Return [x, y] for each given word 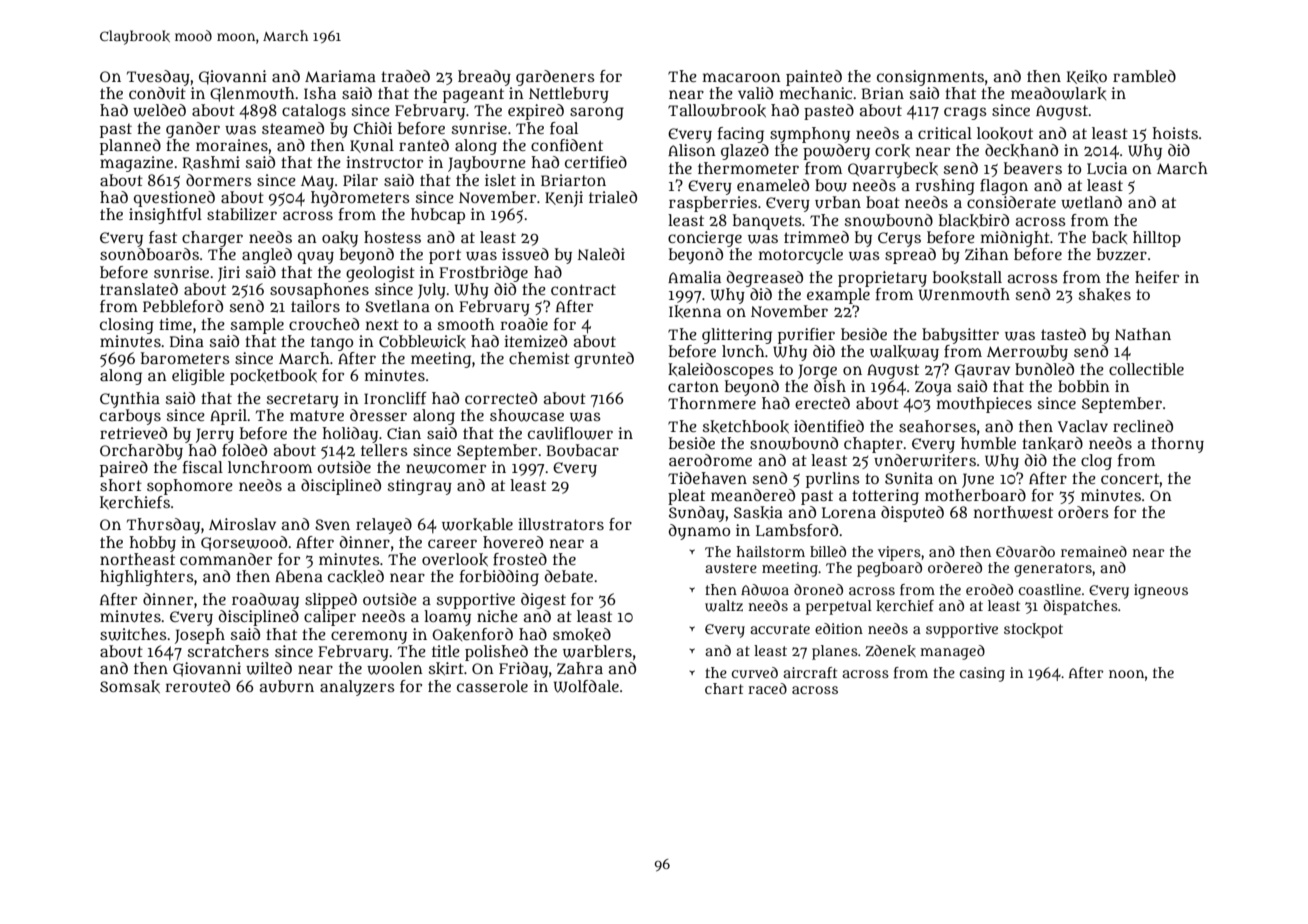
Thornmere [712, 403]
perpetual [839, 607]
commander [226, 559]
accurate [780, 629]
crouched [324, 324]
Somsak [130, 686]
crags [965, 113]
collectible [1146, 369]
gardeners [555, 78]
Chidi [372, 128]
